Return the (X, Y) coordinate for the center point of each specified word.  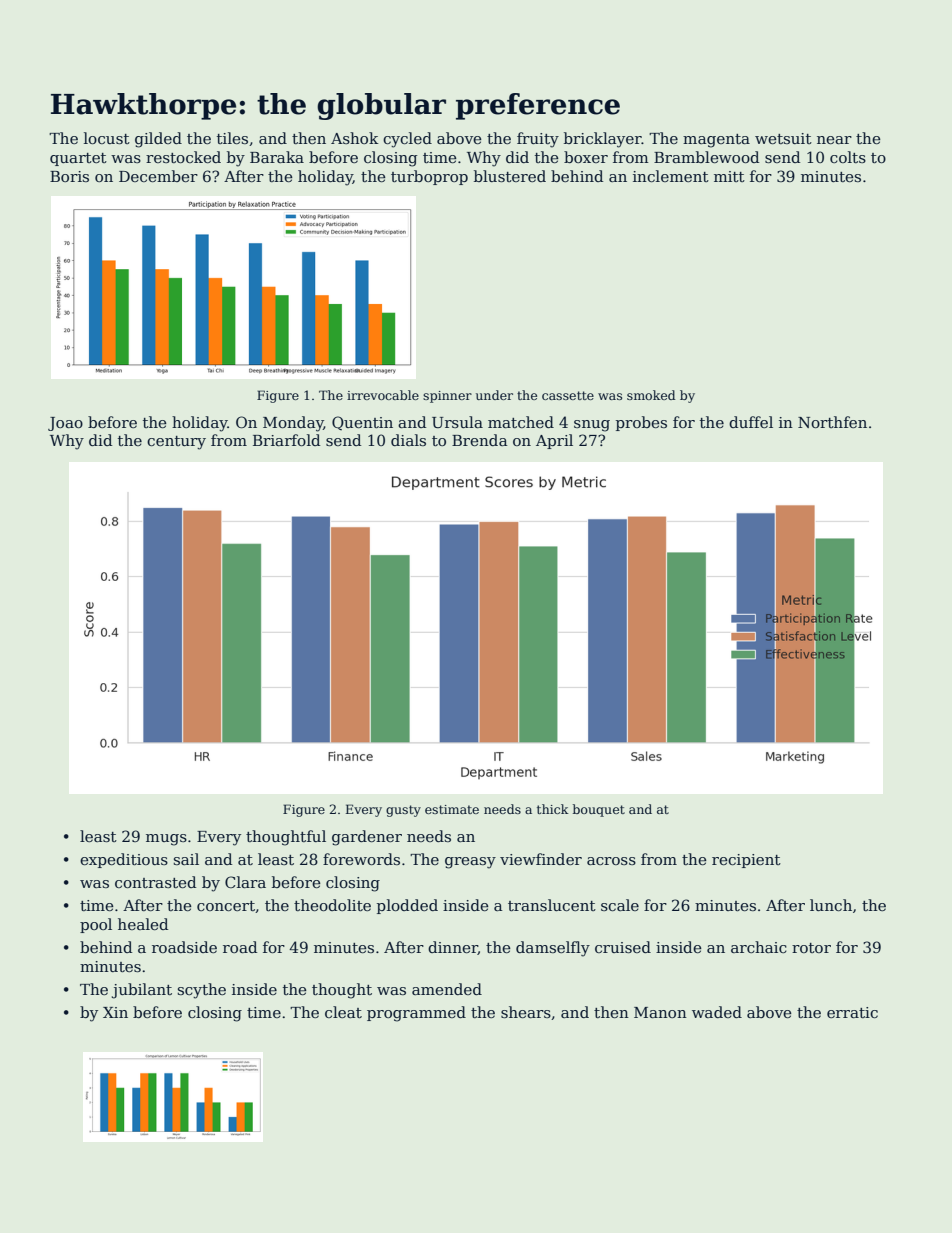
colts (848, 157)
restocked (183, 157)
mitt (729, 176)
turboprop (429, 177)
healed (143, 924)
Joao (65, 424)
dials (408, 440)
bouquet (599, 810)
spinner (447, 397)
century (176, 443)
